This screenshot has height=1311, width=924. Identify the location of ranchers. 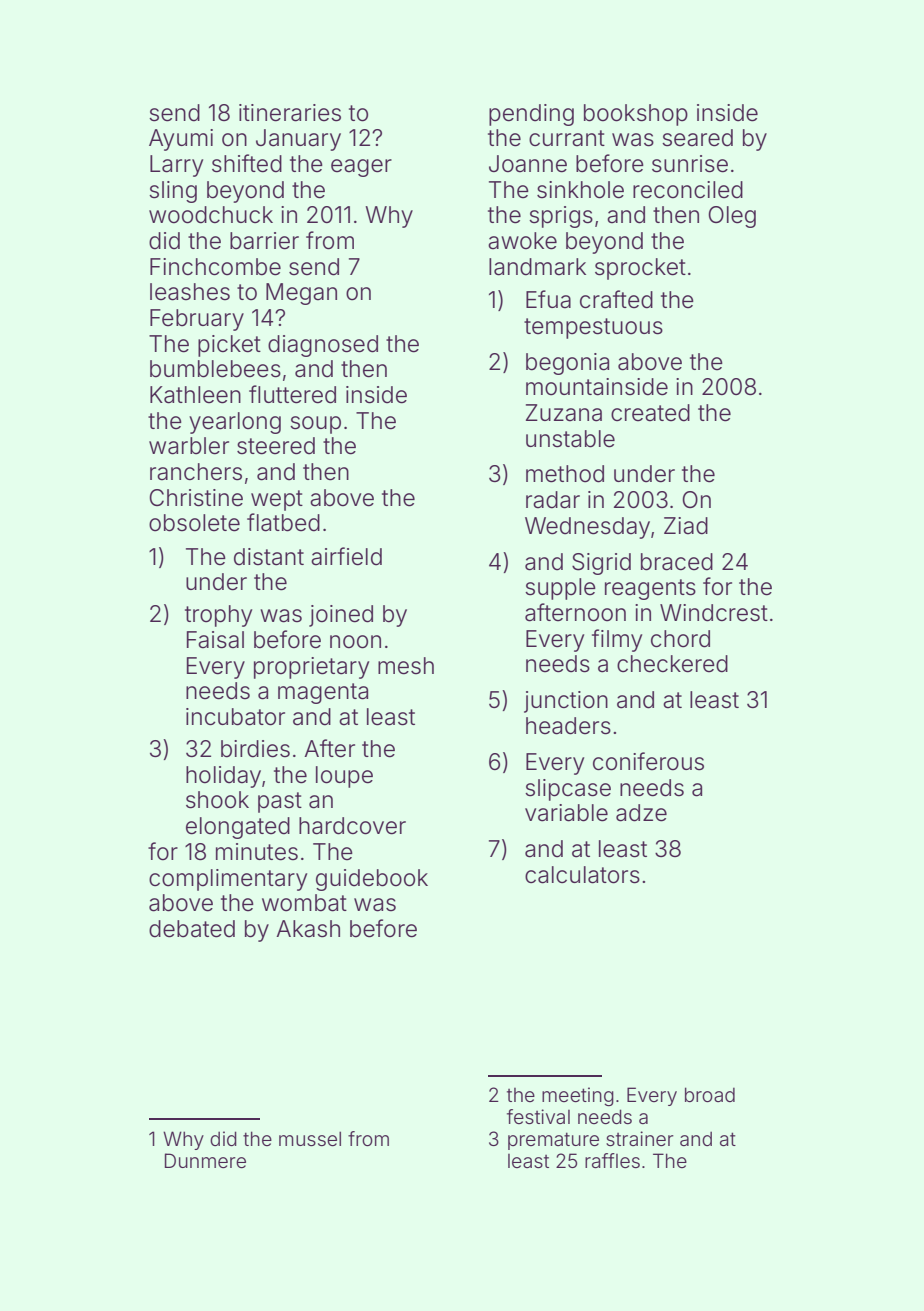
(196, 472).
